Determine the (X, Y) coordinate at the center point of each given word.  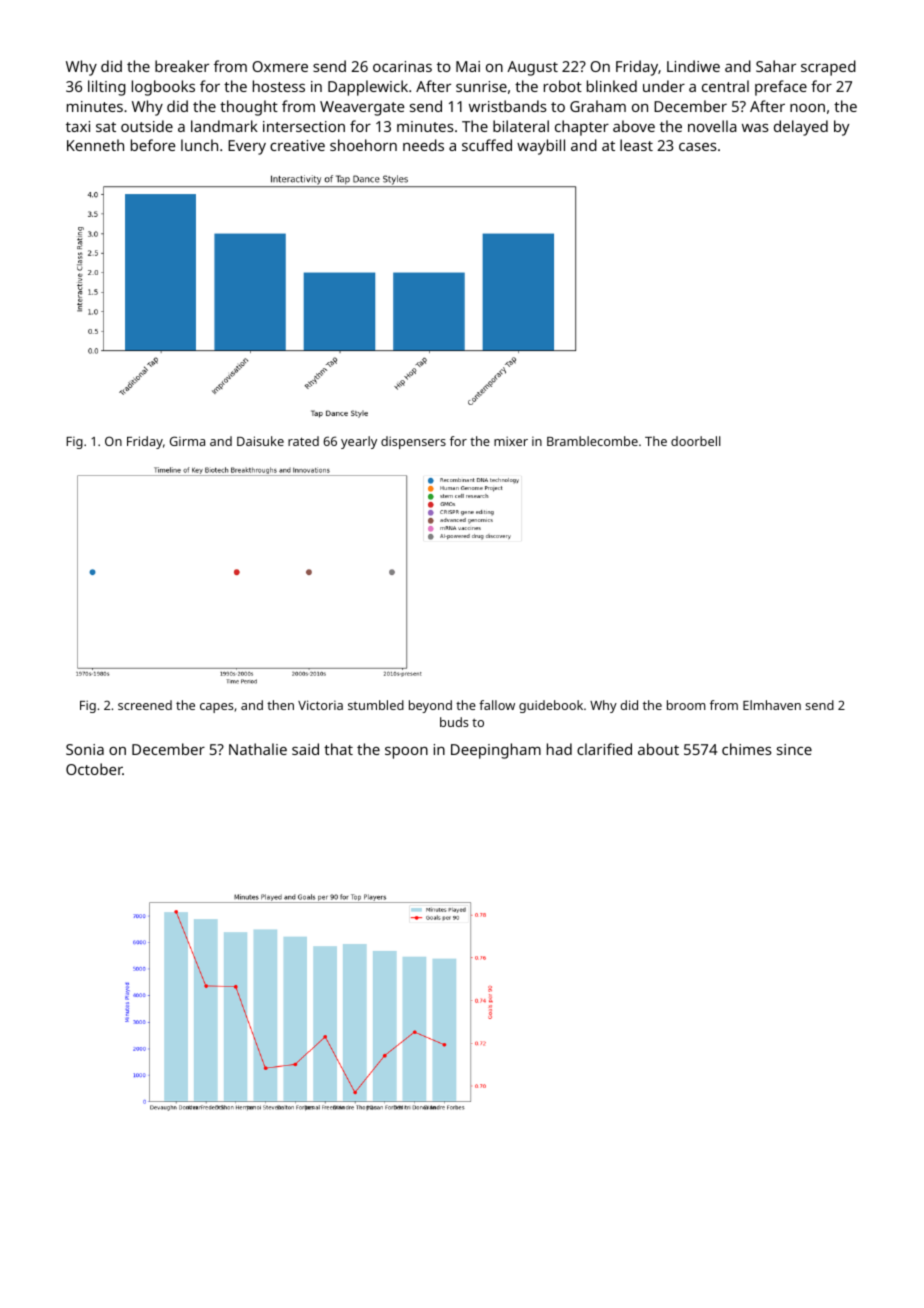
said (305, 749)
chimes (747, 749)
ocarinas (402, 66)
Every (247, 147)
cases (698, 147)
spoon (406, 753)
